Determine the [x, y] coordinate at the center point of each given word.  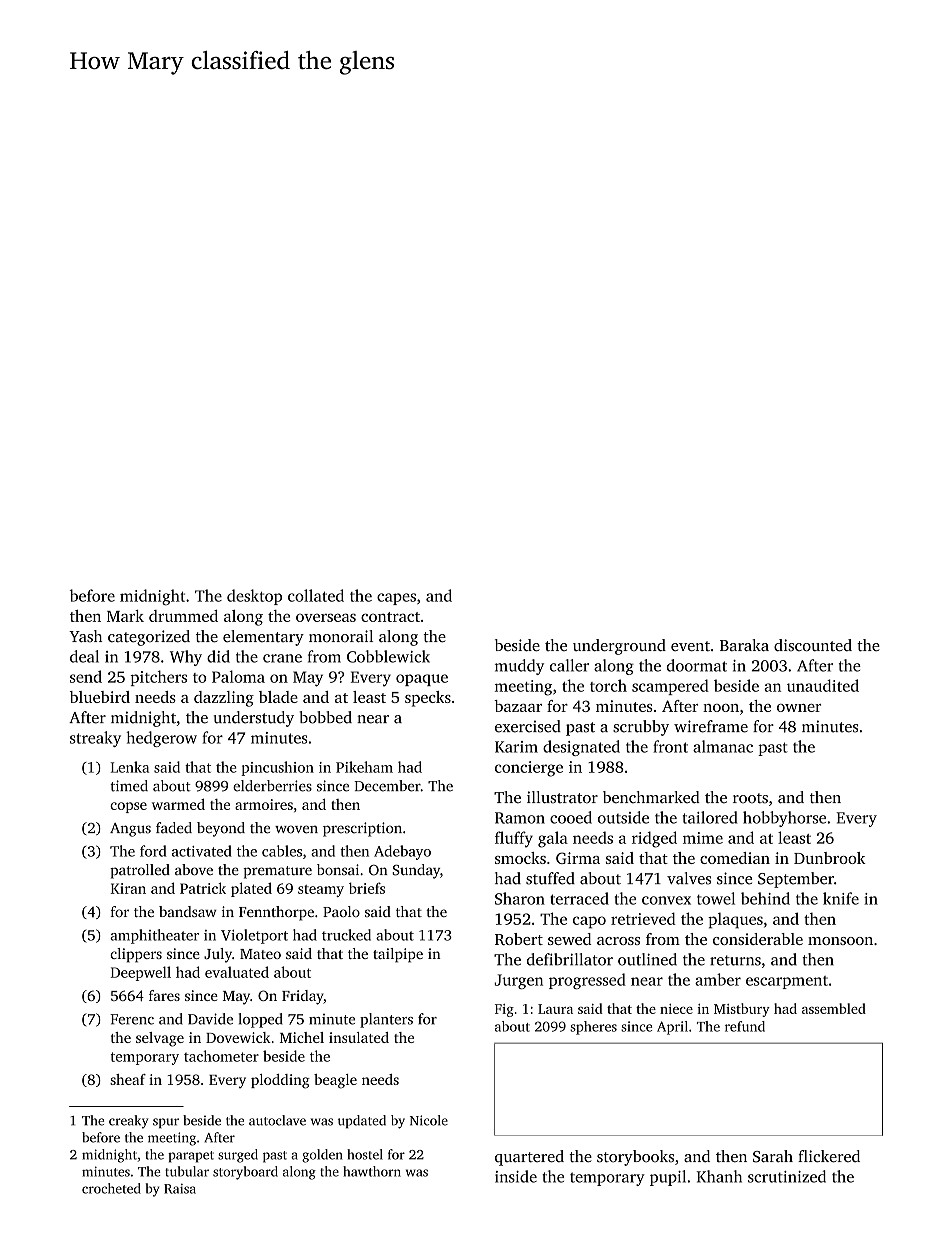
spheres [593, 1028]
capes [396, 599]
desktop [254, 597]
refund [745, 1026]
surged [238, 1156]
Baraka [744, 645]
